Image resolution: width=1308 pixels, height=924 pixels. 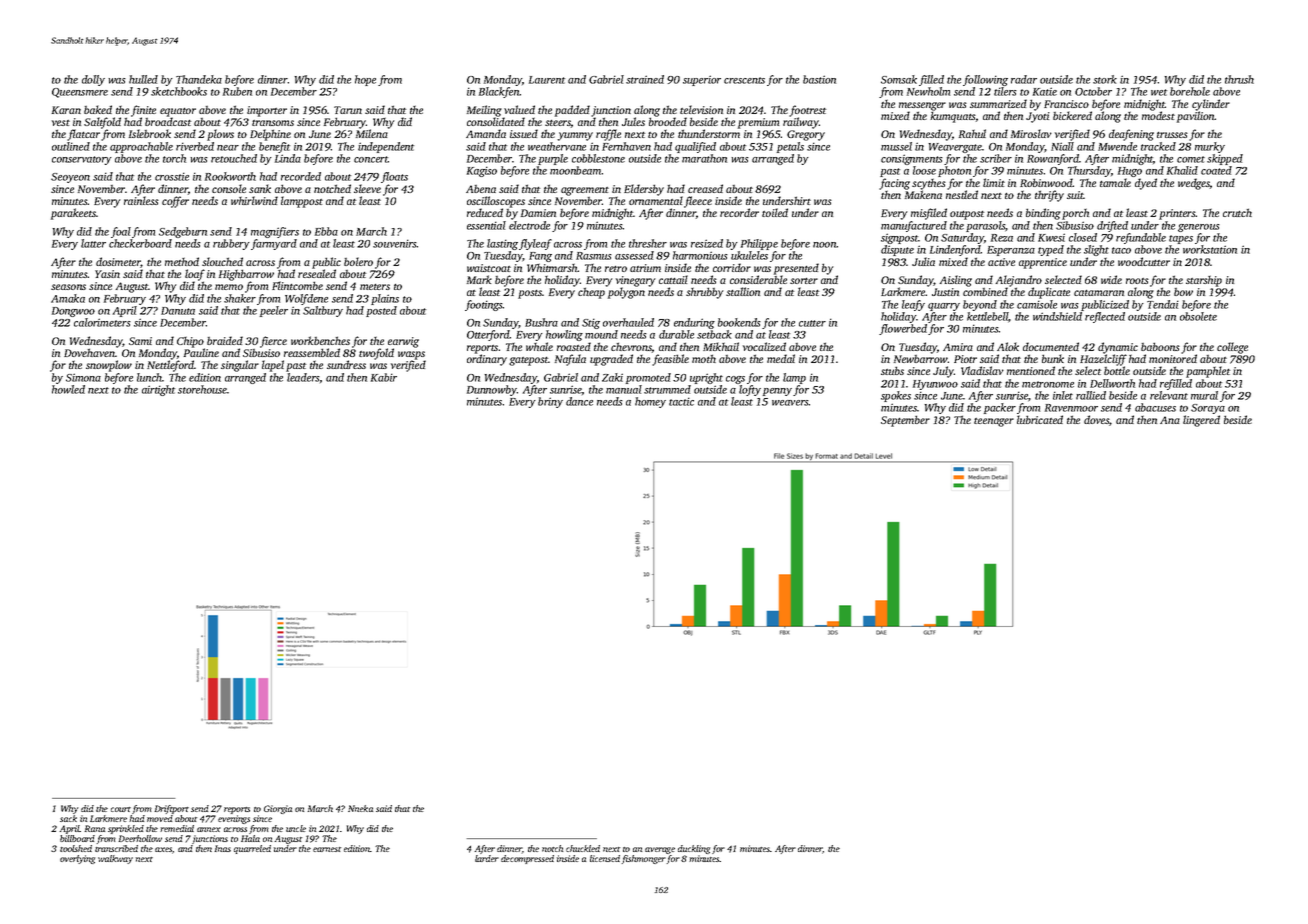 What do you see at coordinates (1062, 146) in the screenshot?
I see `Niall` at bounding box center [1062, 146].
